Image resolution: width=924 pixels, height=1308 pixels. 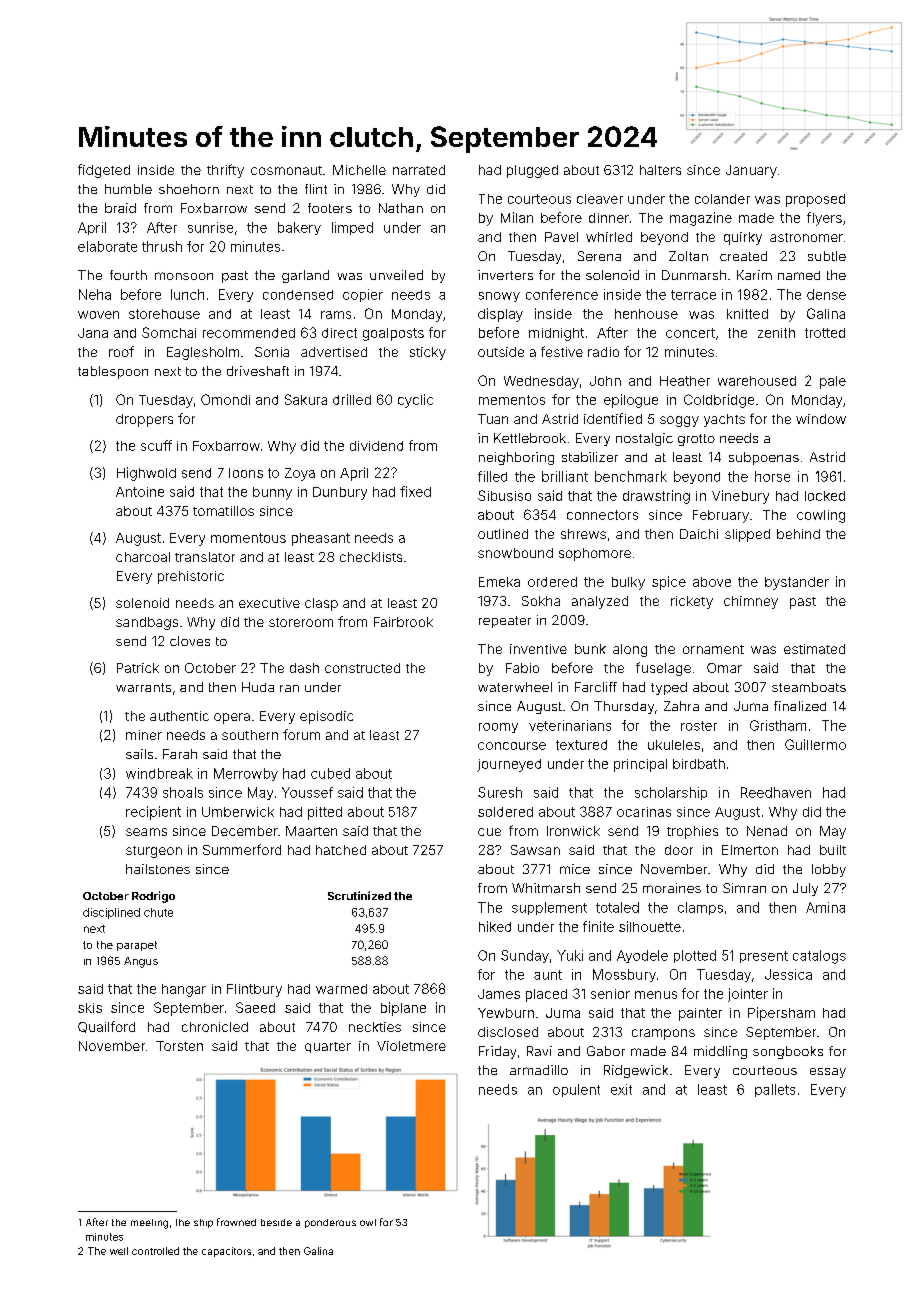 I want to click on cubed, so click(x=330, y=773).
